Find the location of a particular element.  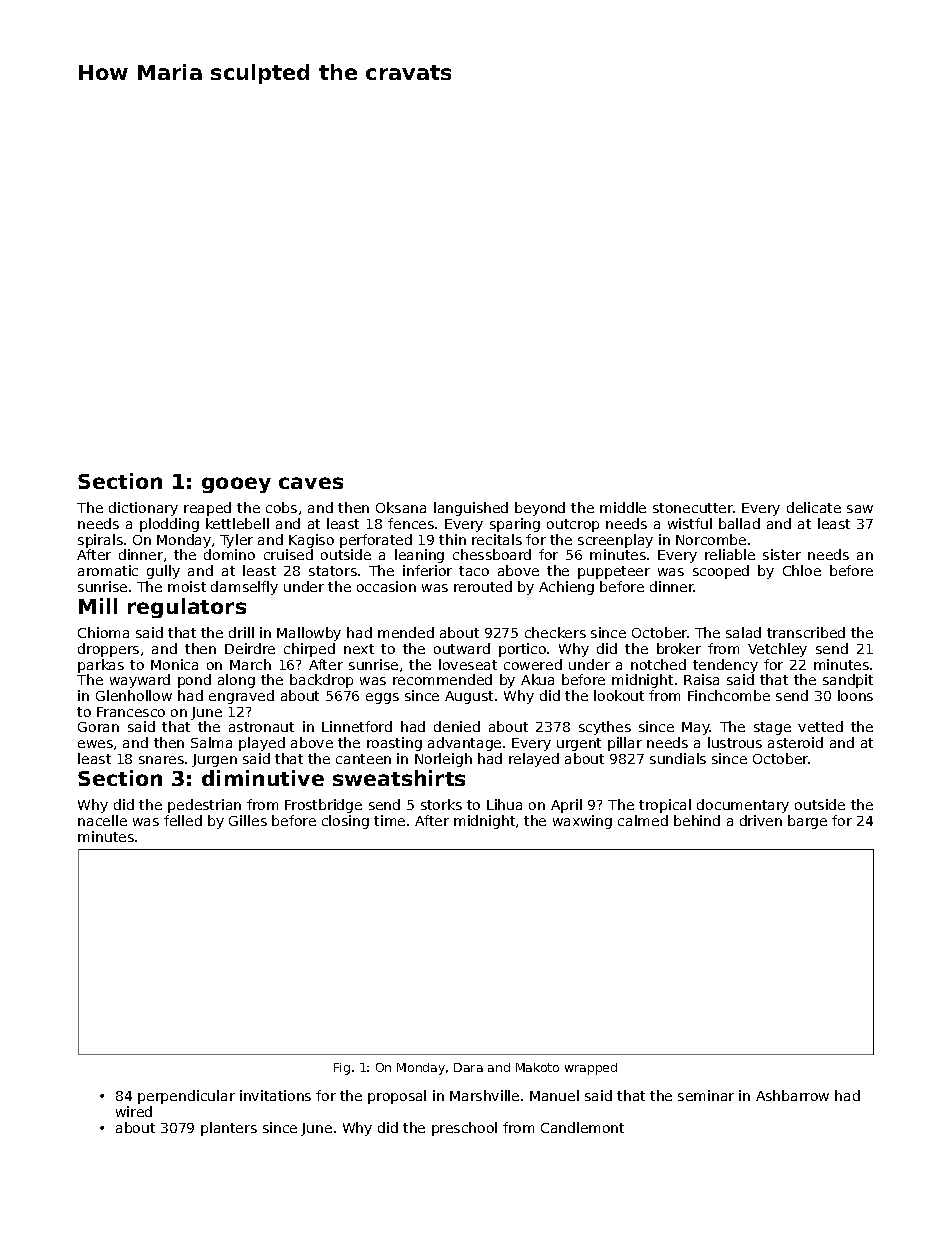

planters is located at coordinates (229, 1129).
